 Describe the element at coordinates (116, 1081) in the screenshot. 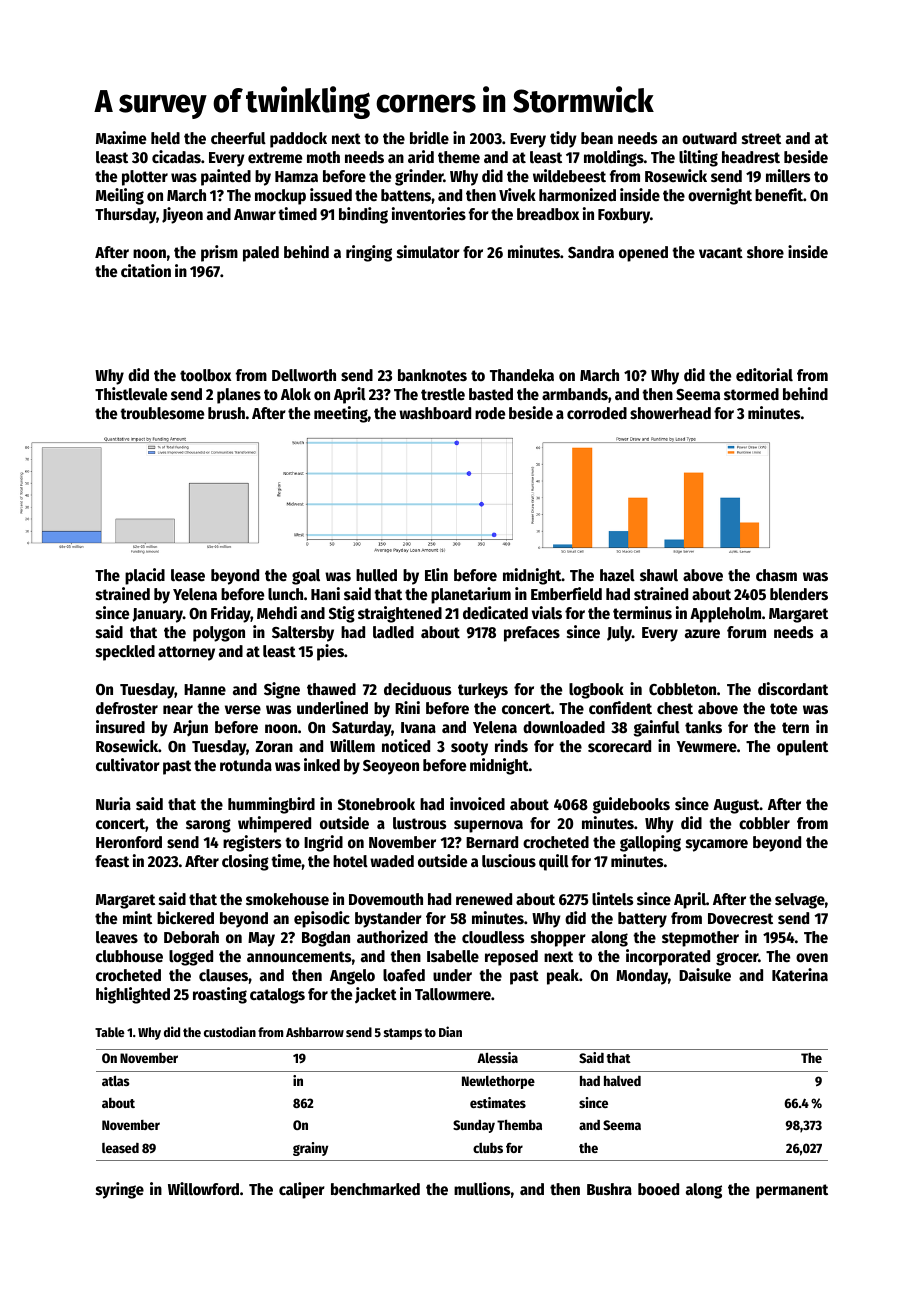

I see `atlas` at that location.
